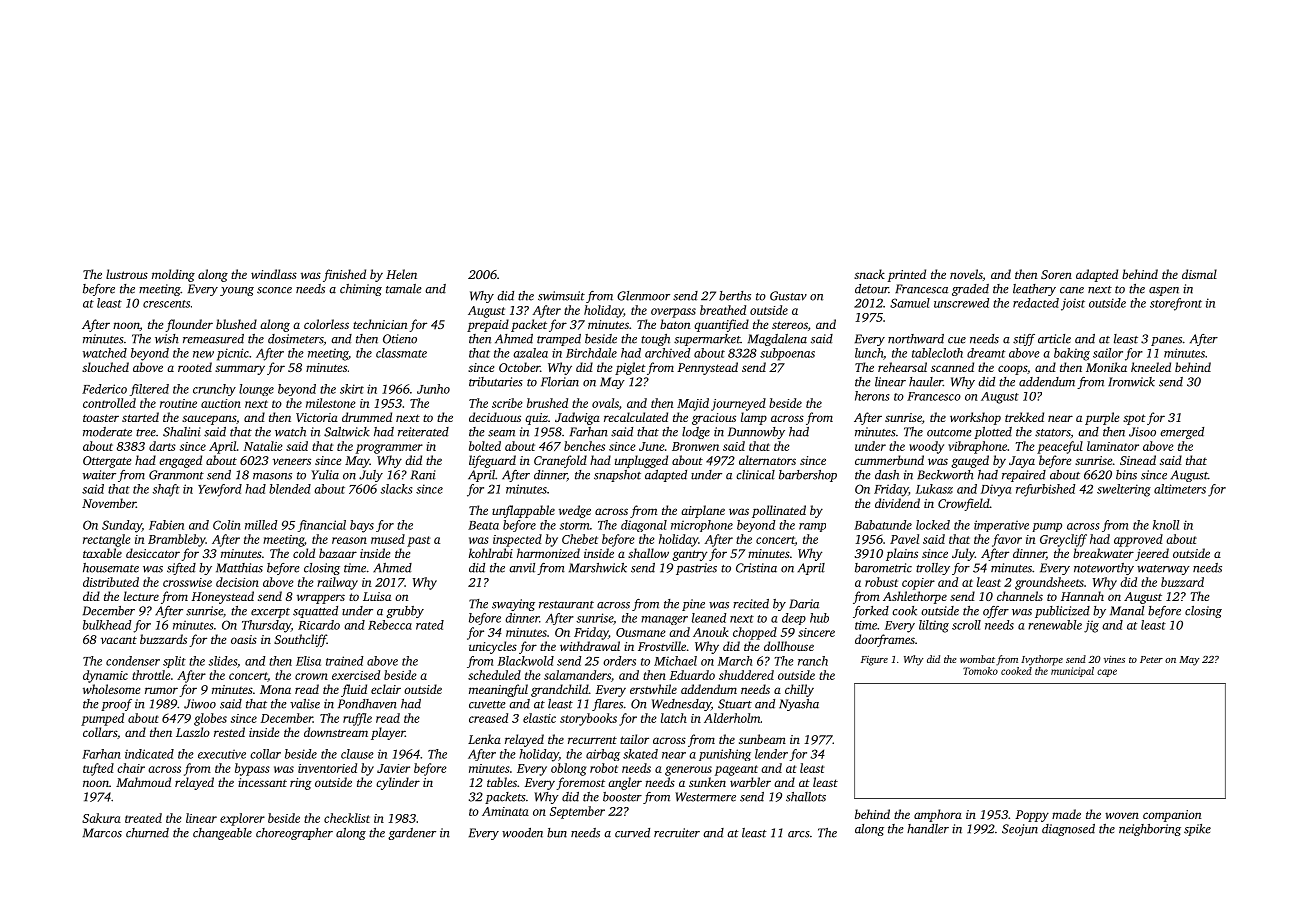 This image has width=1308, height=924. What do you see at coordinates (111, 689) in the image?
I see `wholesome` at bounding box center [111, 689].
